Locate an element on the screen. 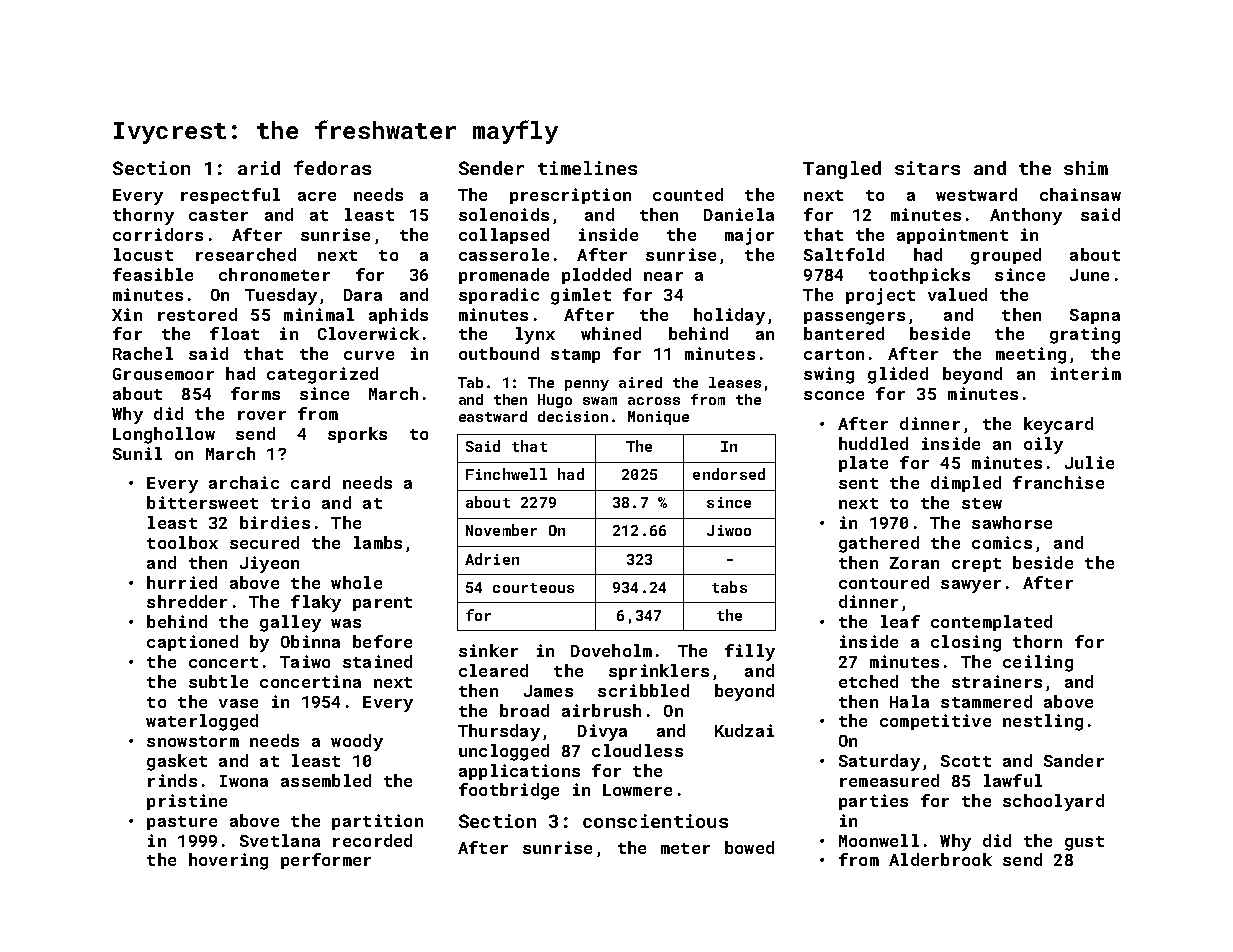 This screenshot has width=1233, height=952. interim is located at coordinates (1086, 373).
